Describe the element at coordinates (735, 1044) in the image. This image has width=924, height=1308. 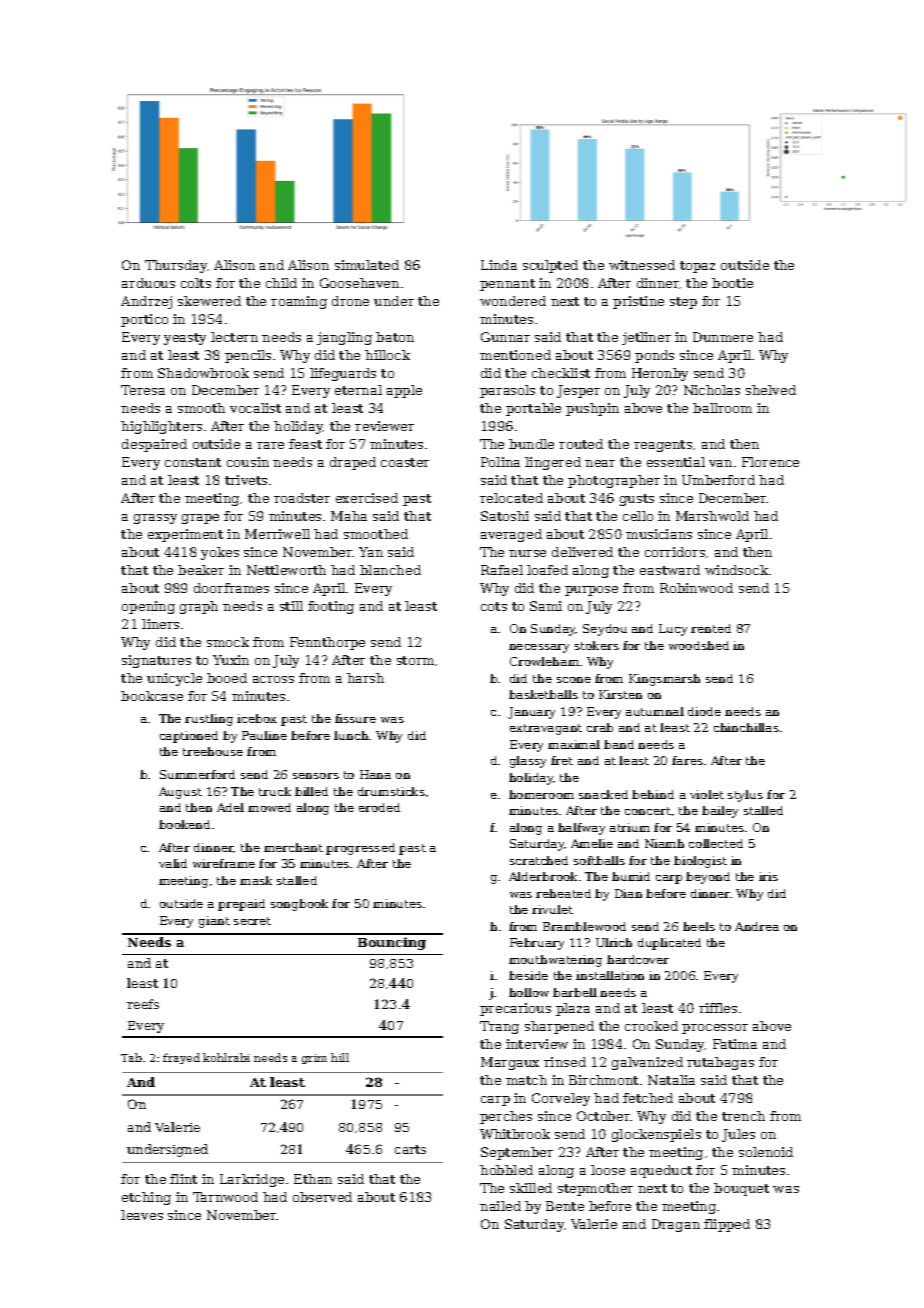
I see `Fatima` at that location.
